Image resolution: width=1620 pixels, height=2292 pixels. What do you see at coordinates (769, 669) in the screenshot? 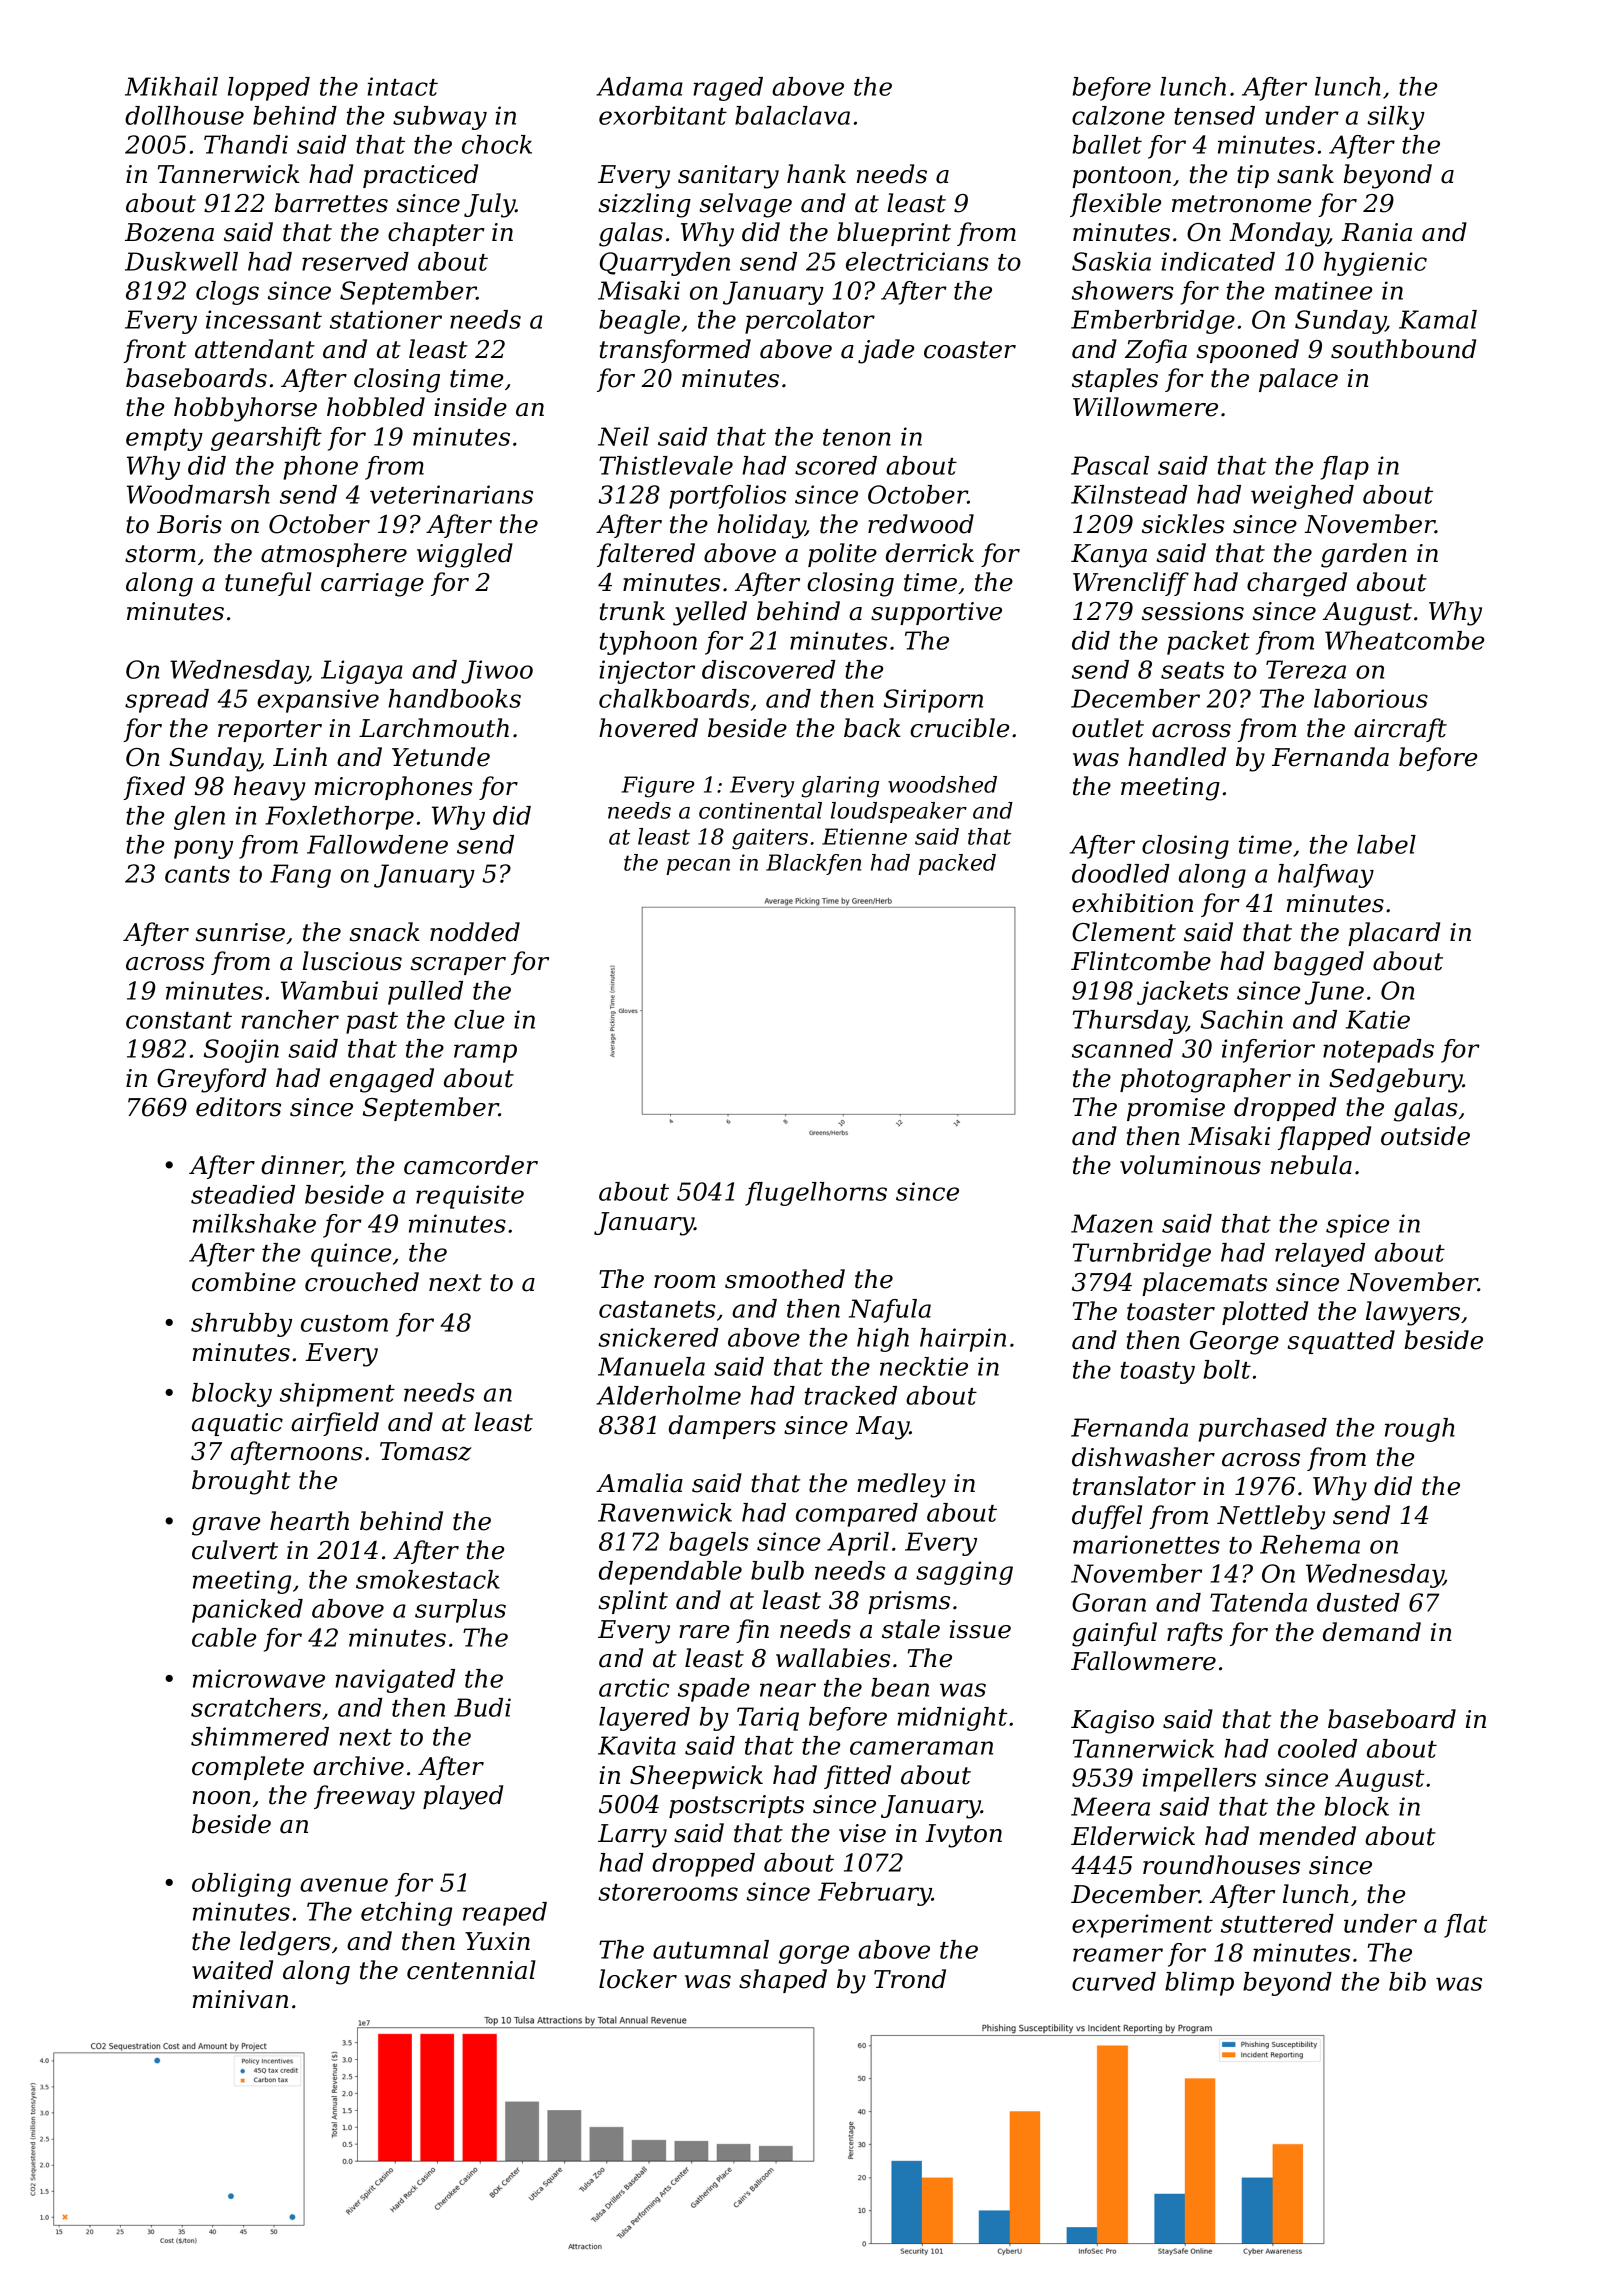
I see `discovered` at bounding box center [769, 669].
